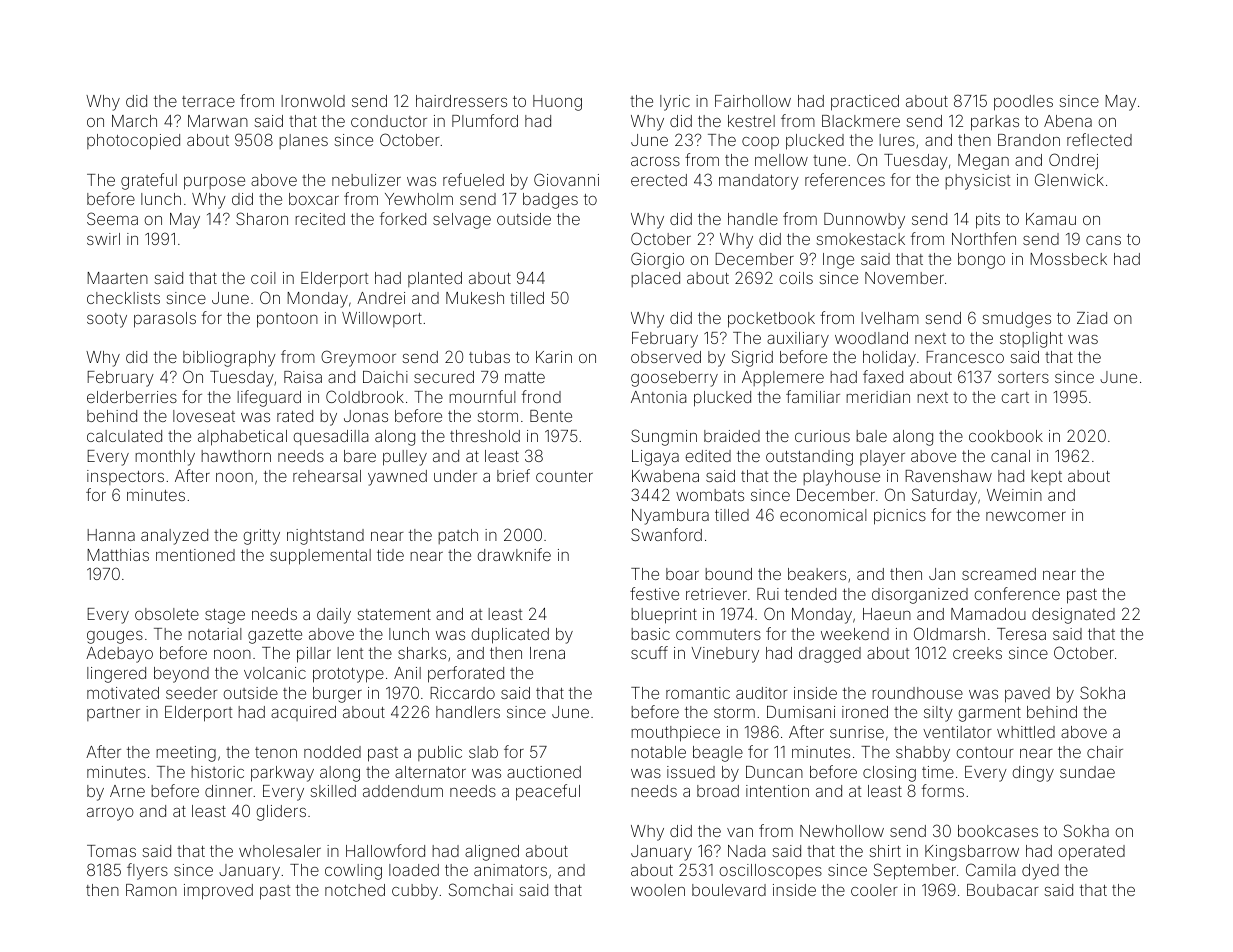 The height and width of the screenshot is (952, 1233). What do you see at coordinates (557, 103) in the screenshot?
I see `Huong` at bounding box center [557, 103].
